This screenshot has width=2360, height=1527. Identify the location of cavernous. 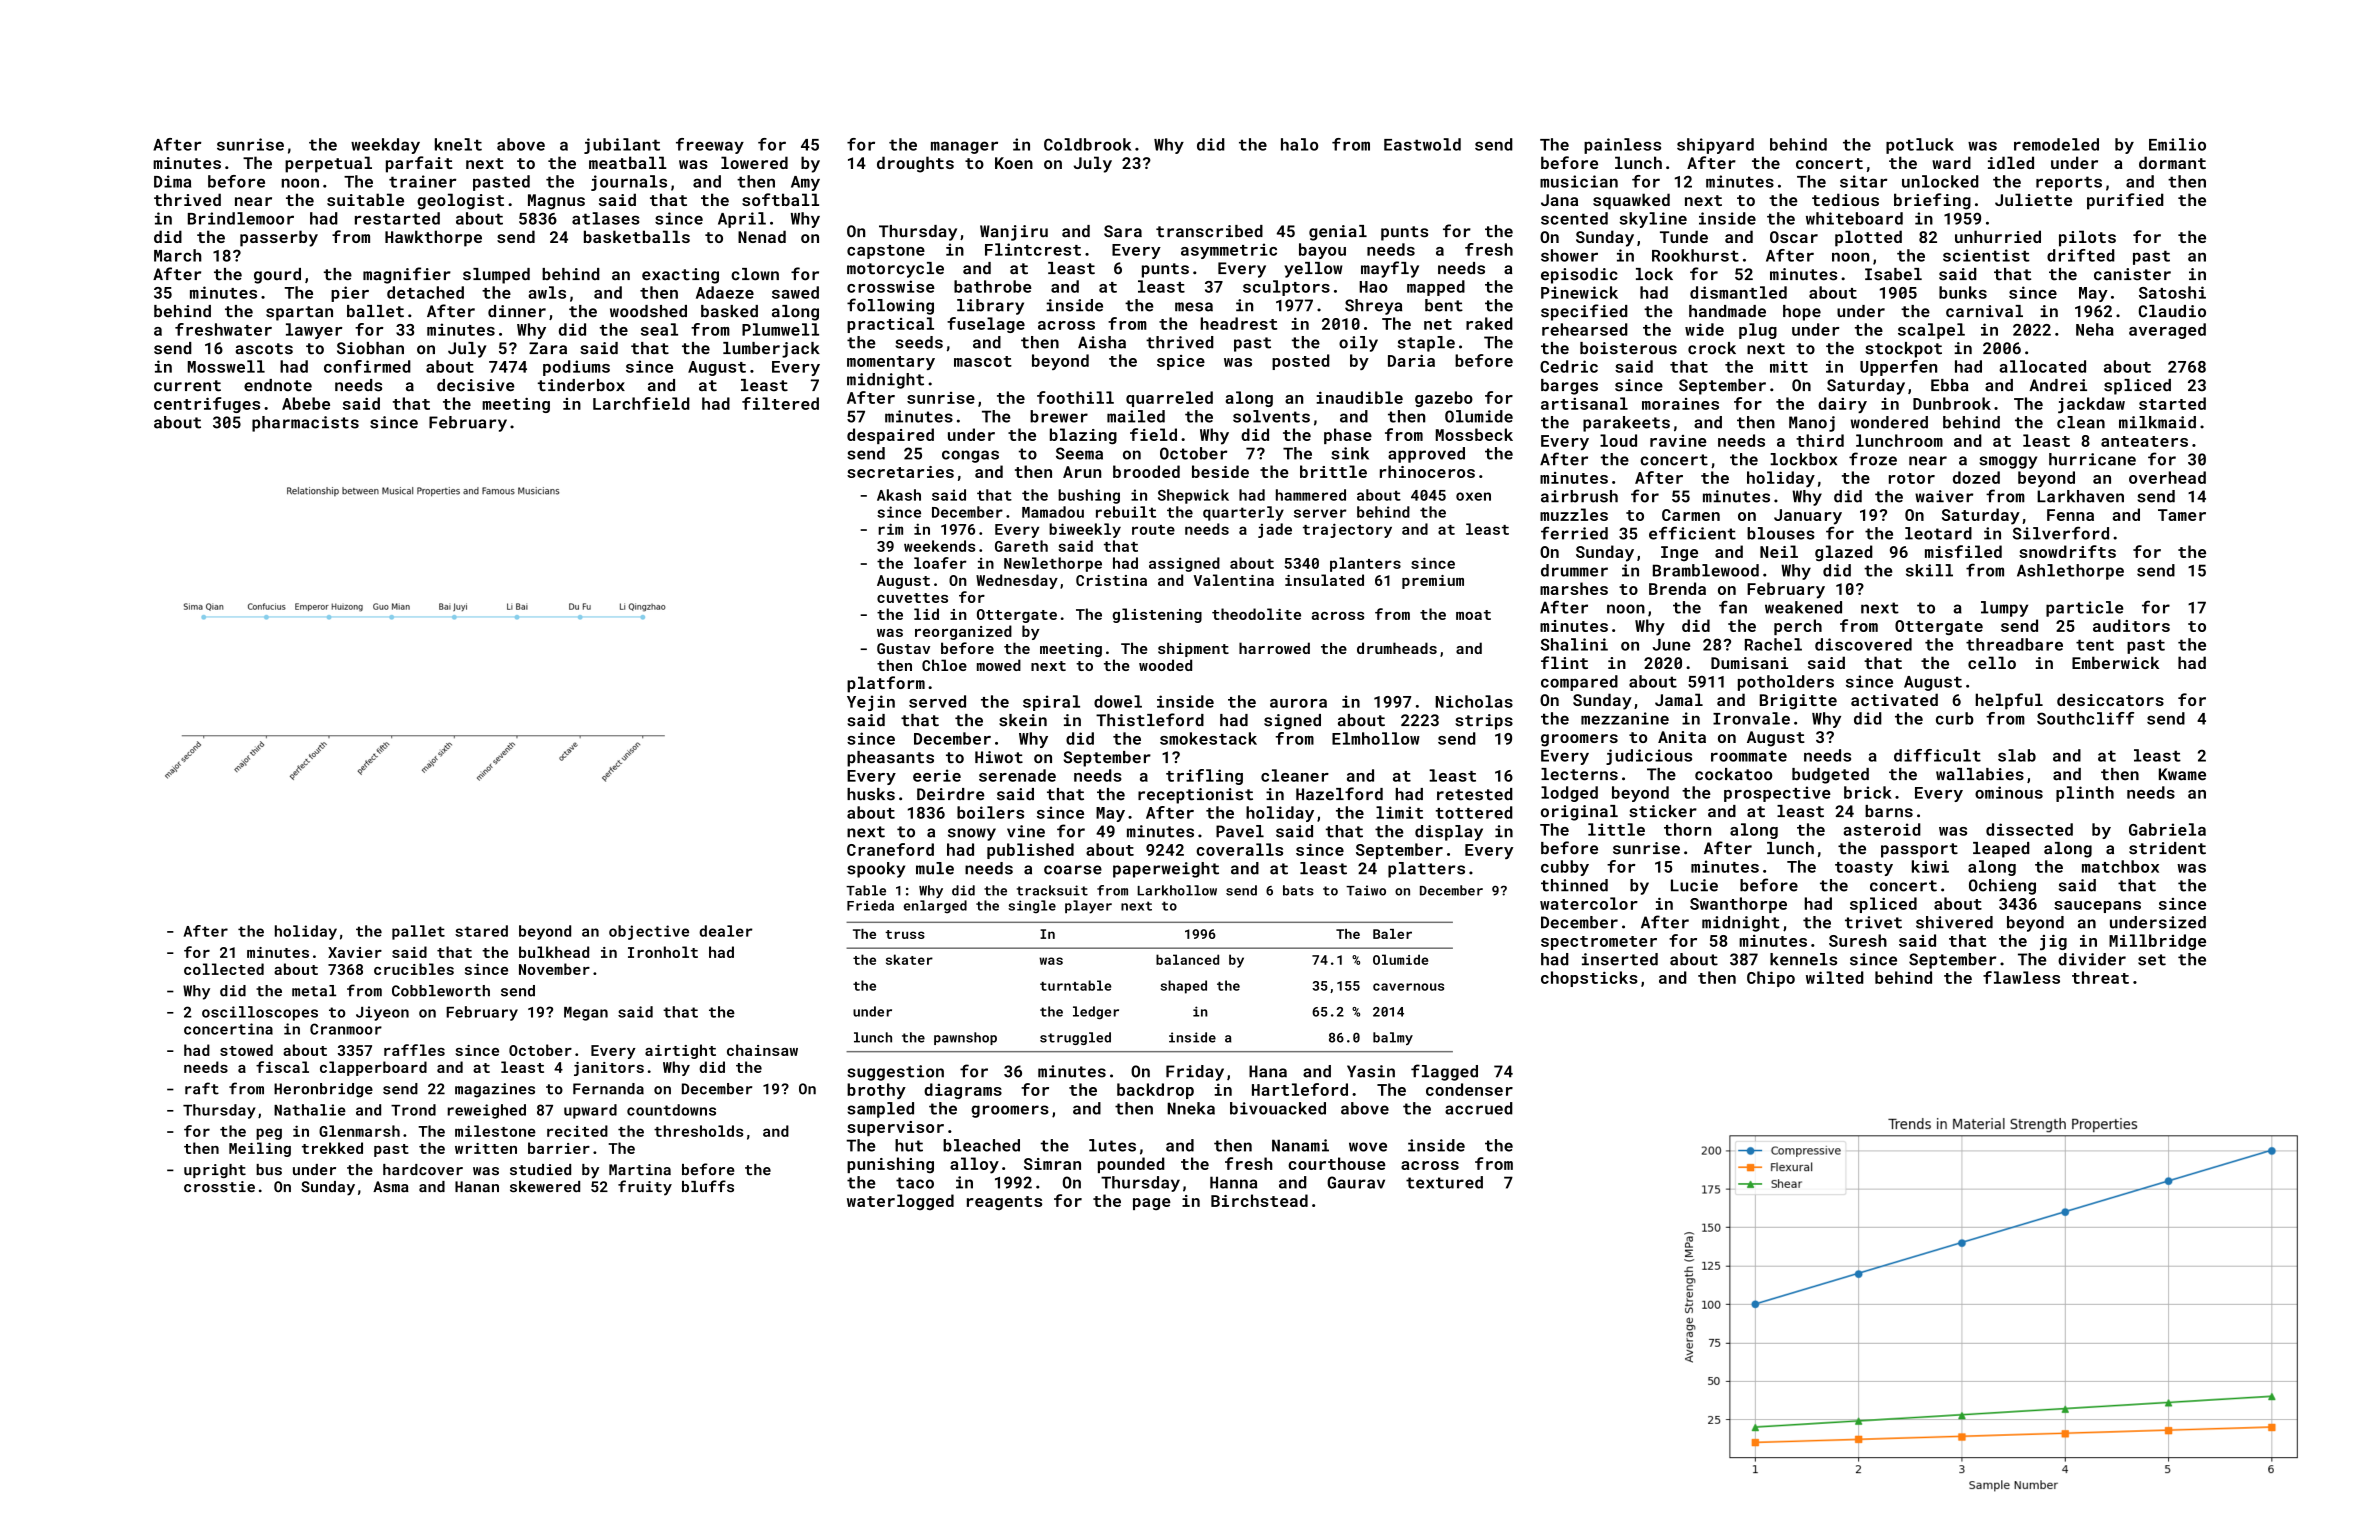
(1408, 987).
